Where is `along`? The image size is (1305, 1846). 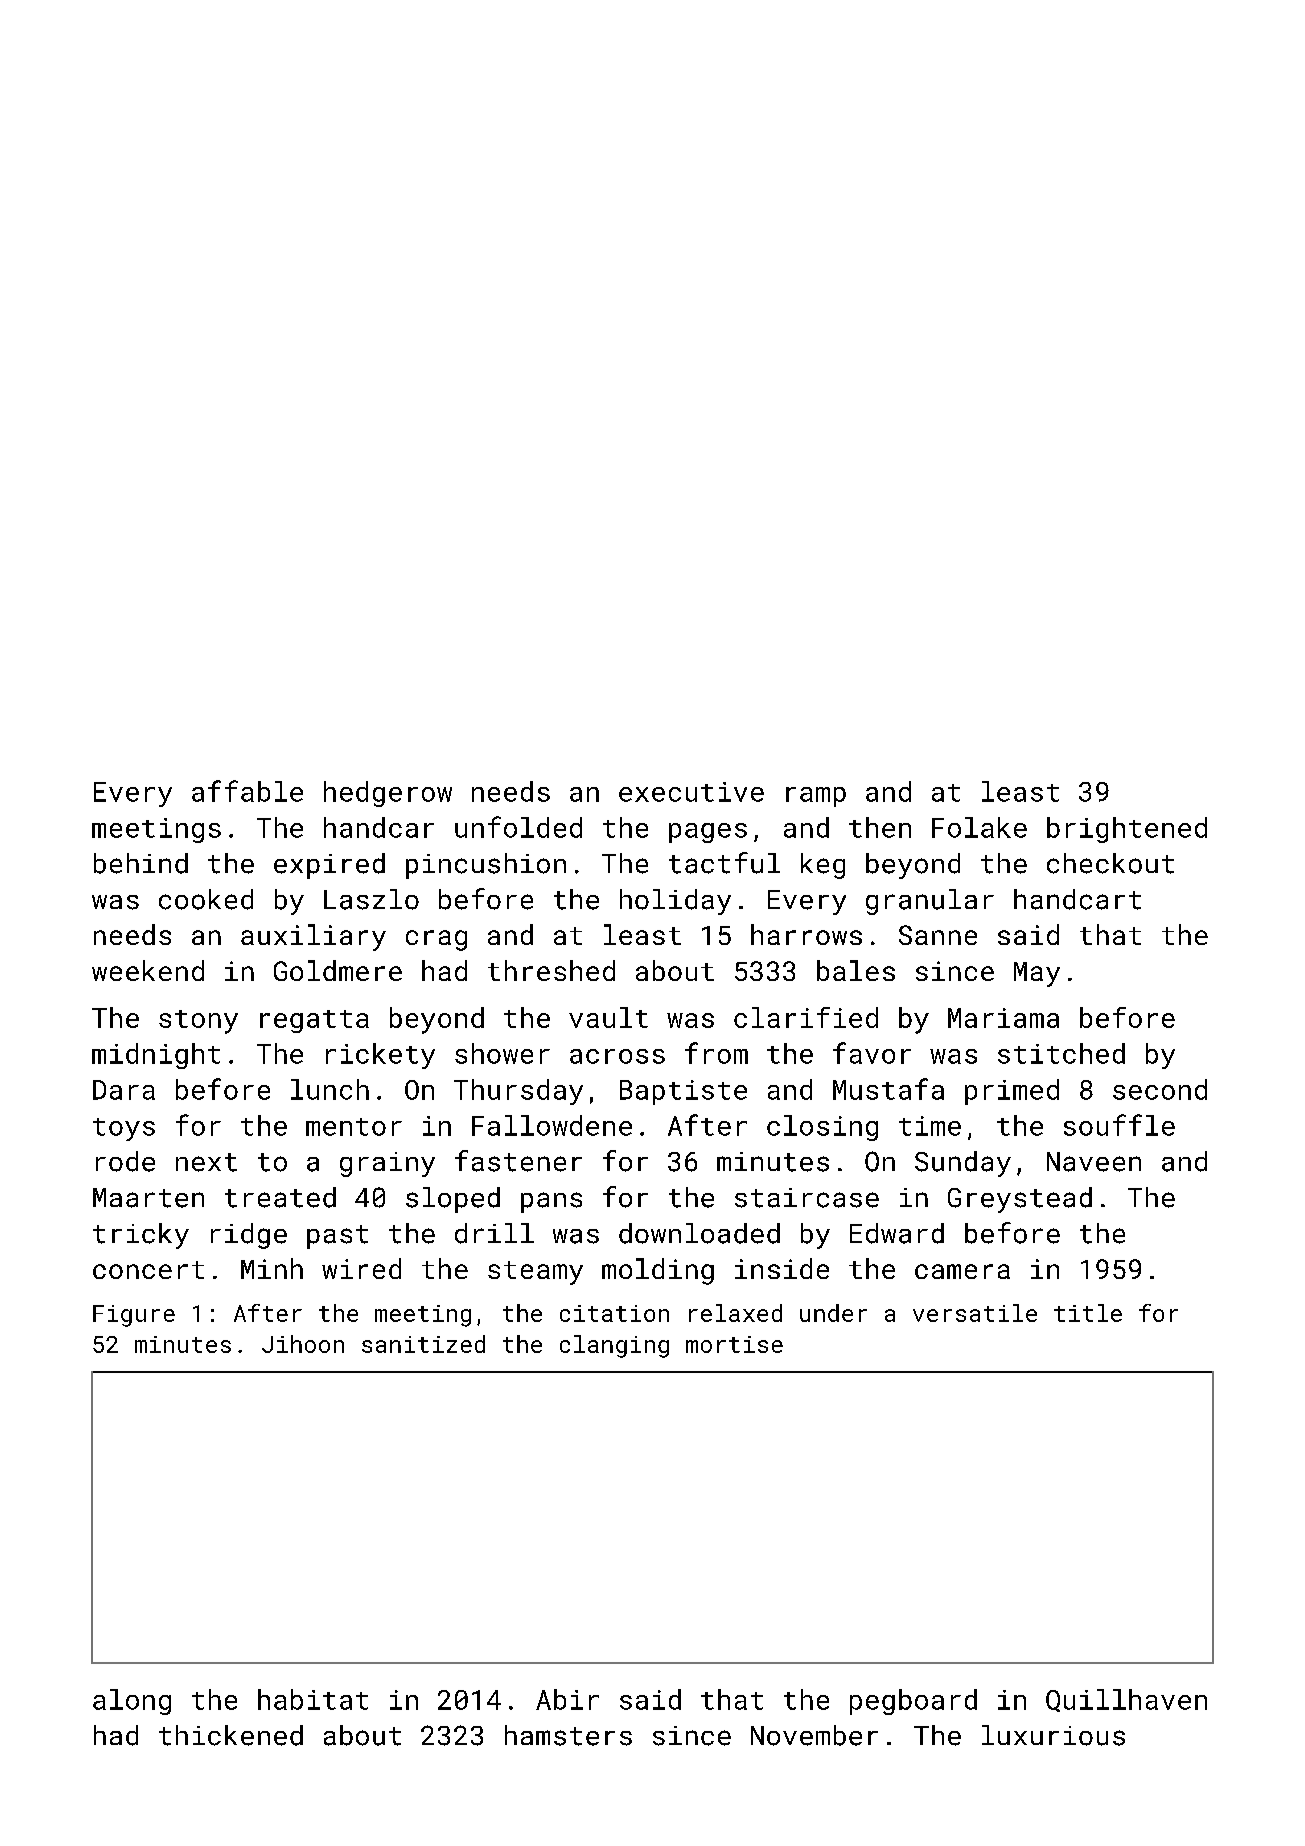 along is located at coordinates (132, 1702).
